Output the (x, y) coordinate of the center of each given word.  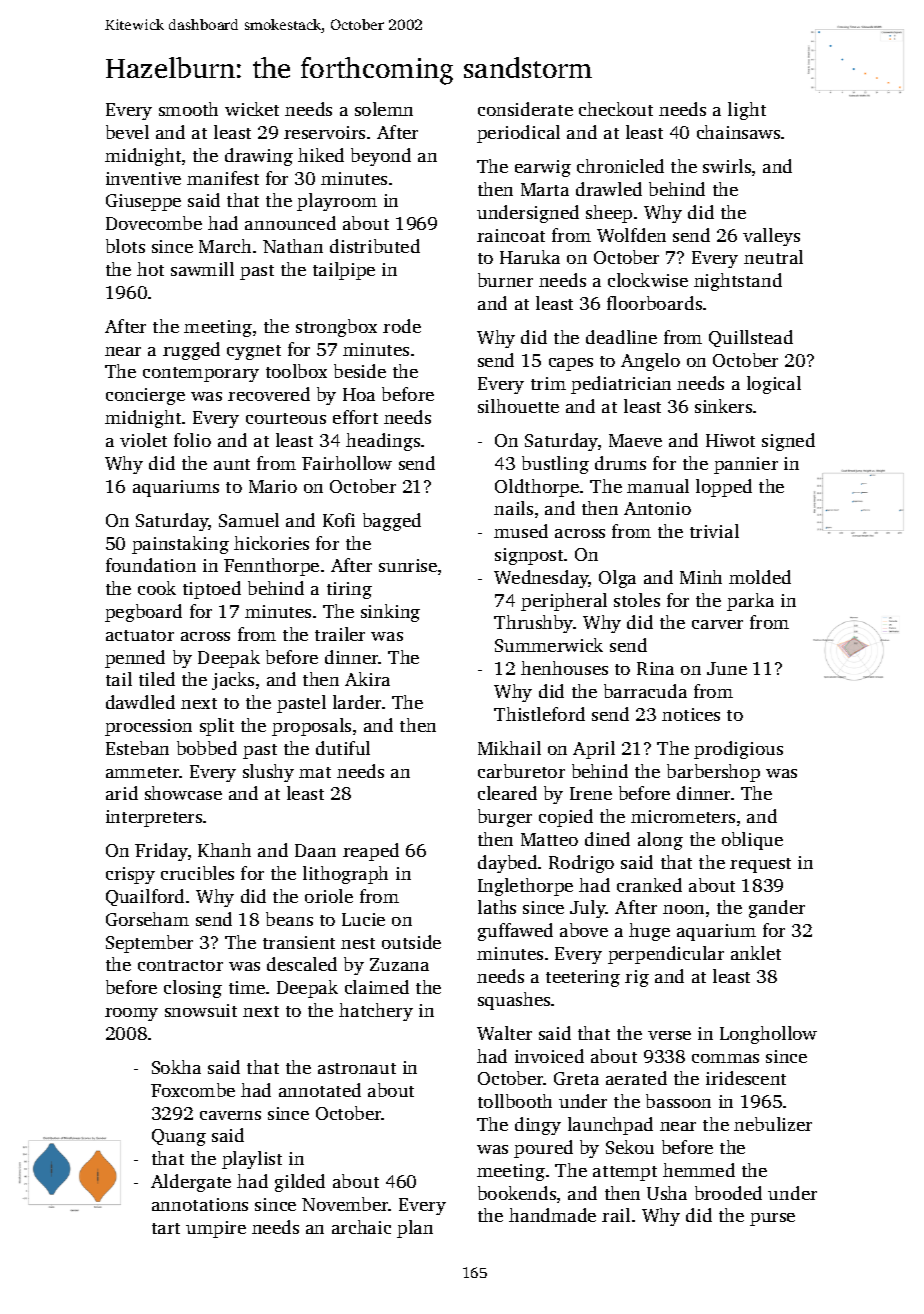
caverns (230, 1115)
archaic (361, 1227)
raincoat (511, 235)
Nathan (293, 246)
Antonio (657, 508)
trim (548, 383)
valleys (771, 237)
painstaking (180, 545)
